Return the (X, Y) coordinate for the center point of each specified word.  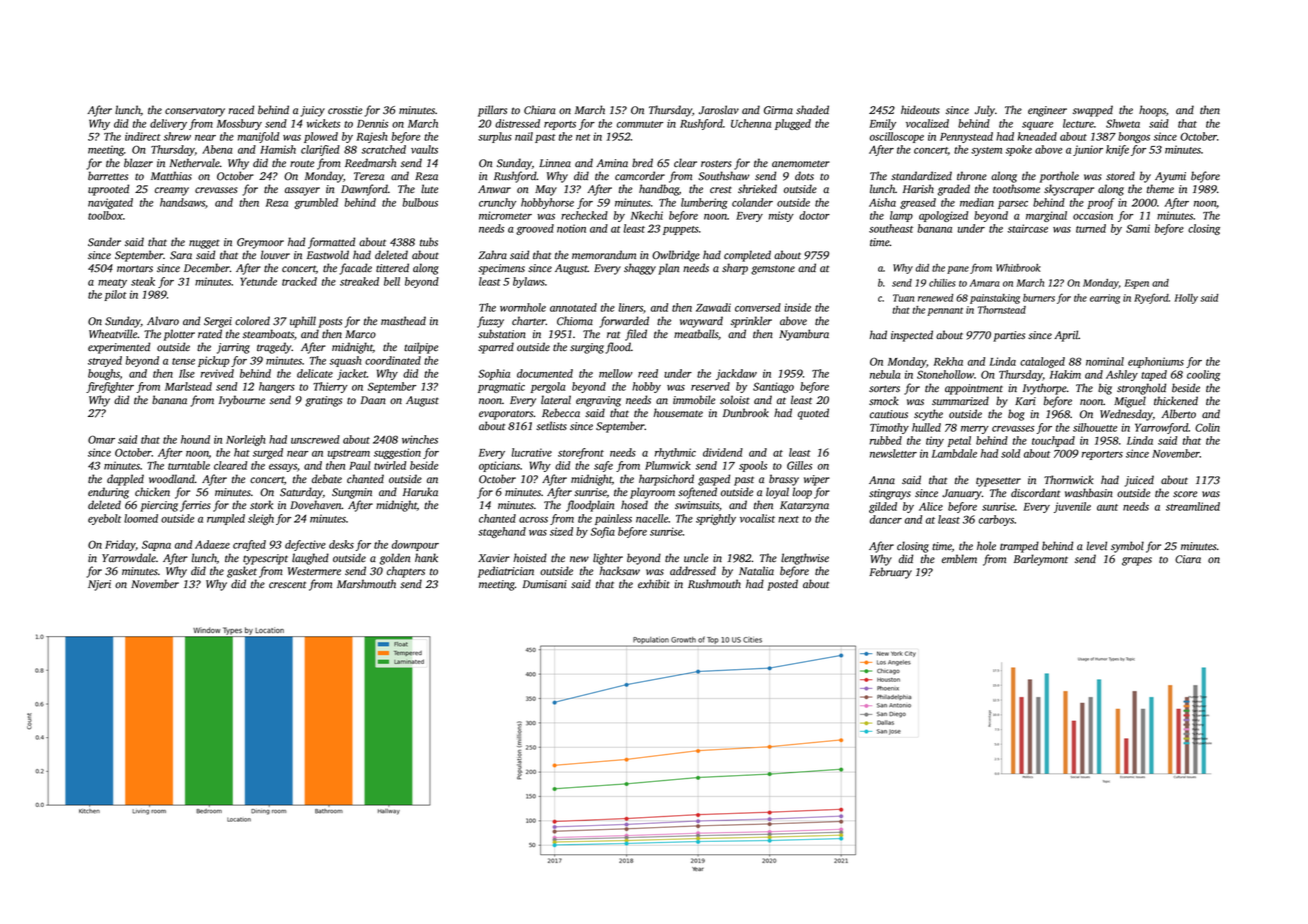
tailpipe (421, 348)
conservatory (195, 112)
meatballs (696, 334)
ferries (195, 506)
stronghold (1141, 389)
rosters (716, 164)
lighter (608, 559)
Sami (1138, 228)
